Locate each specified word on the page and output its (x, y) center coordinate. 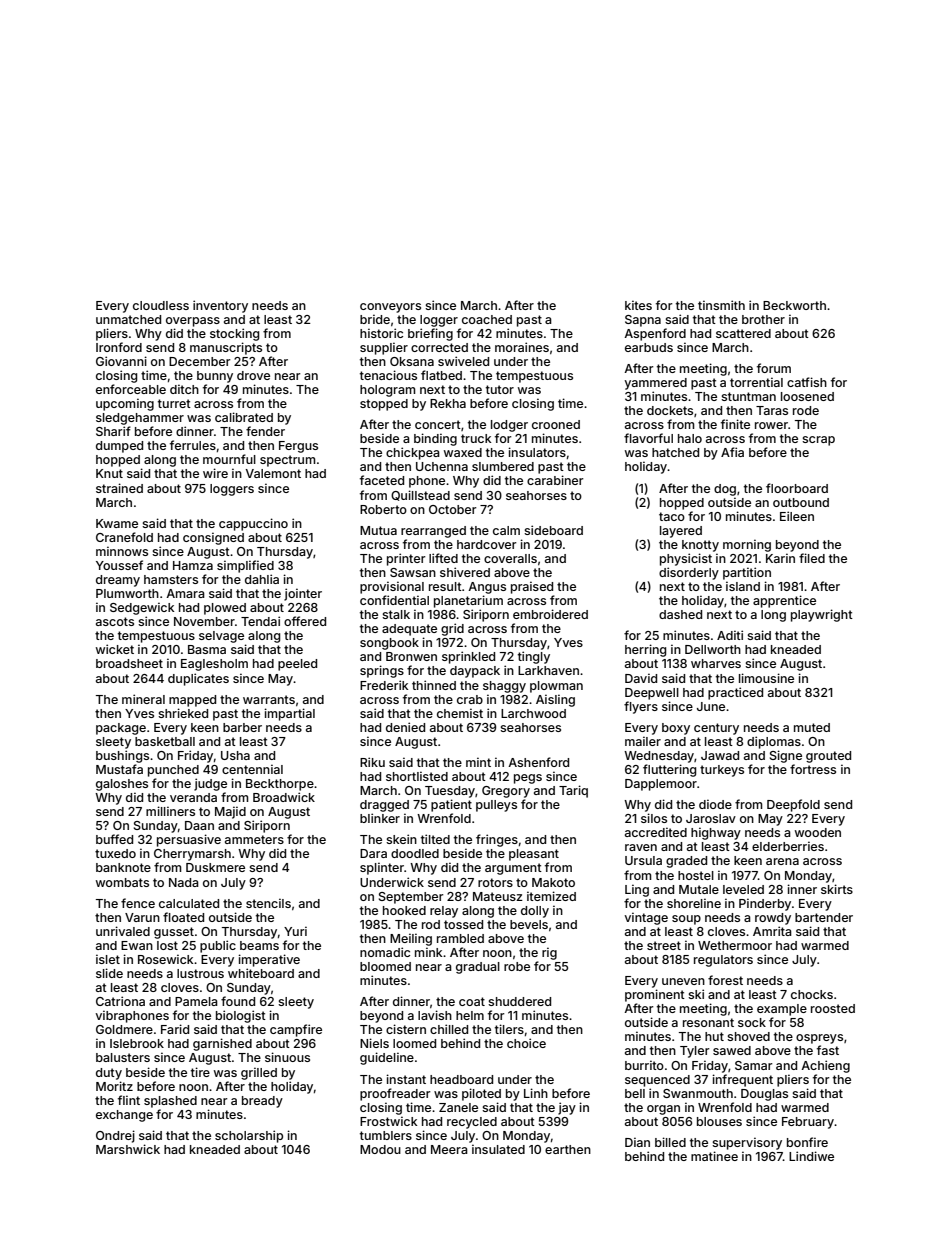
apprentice (784, 601)
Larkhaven (548, 670)
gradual (478, 968)
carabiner (555, 480)
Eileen (797, 516)
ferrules (193, 445)
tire (200, 1072)
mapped (192, 701)
